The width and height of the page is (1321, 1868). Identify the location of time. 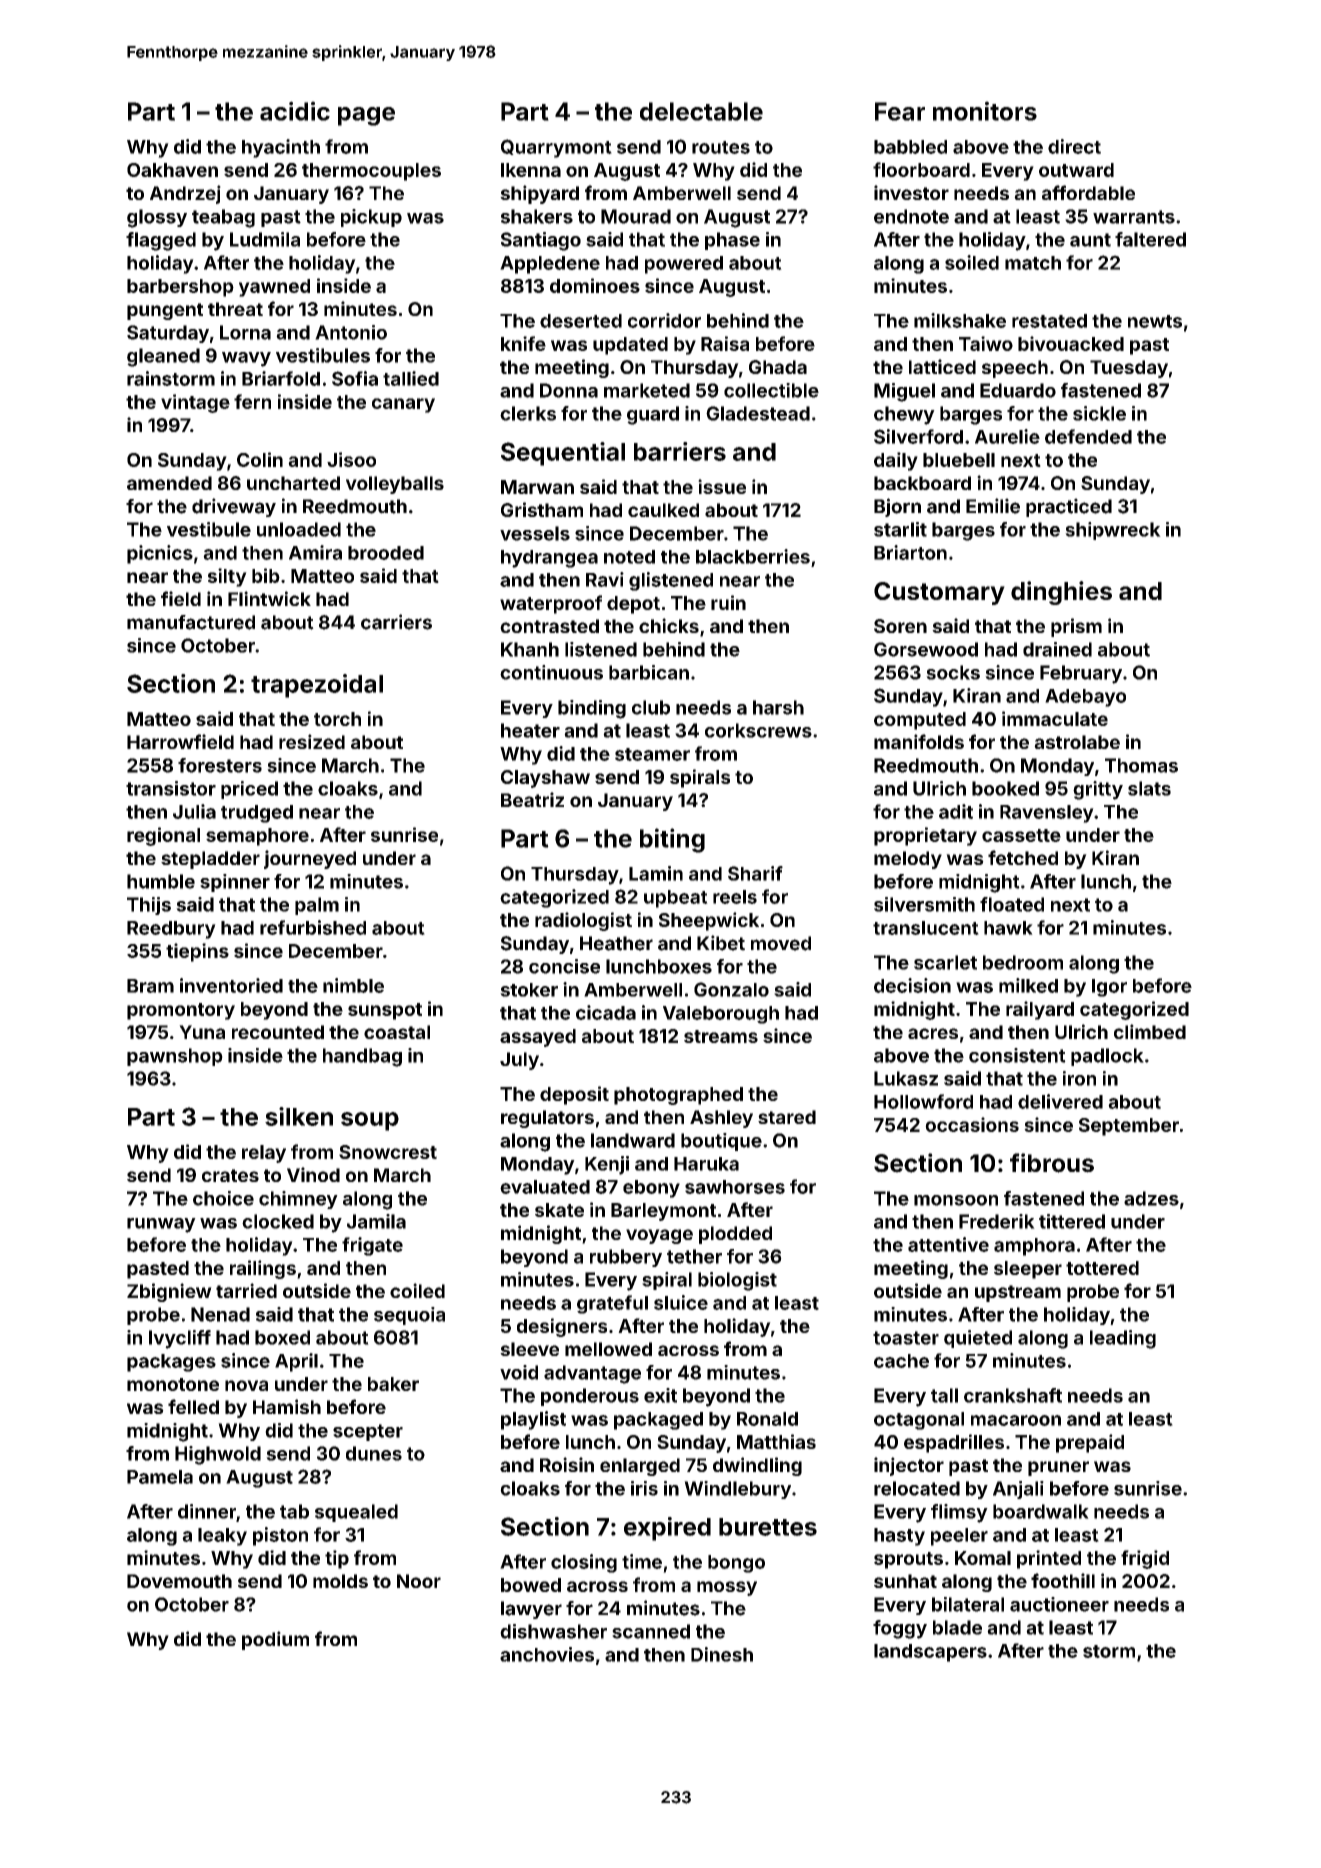
(642, 1561).
